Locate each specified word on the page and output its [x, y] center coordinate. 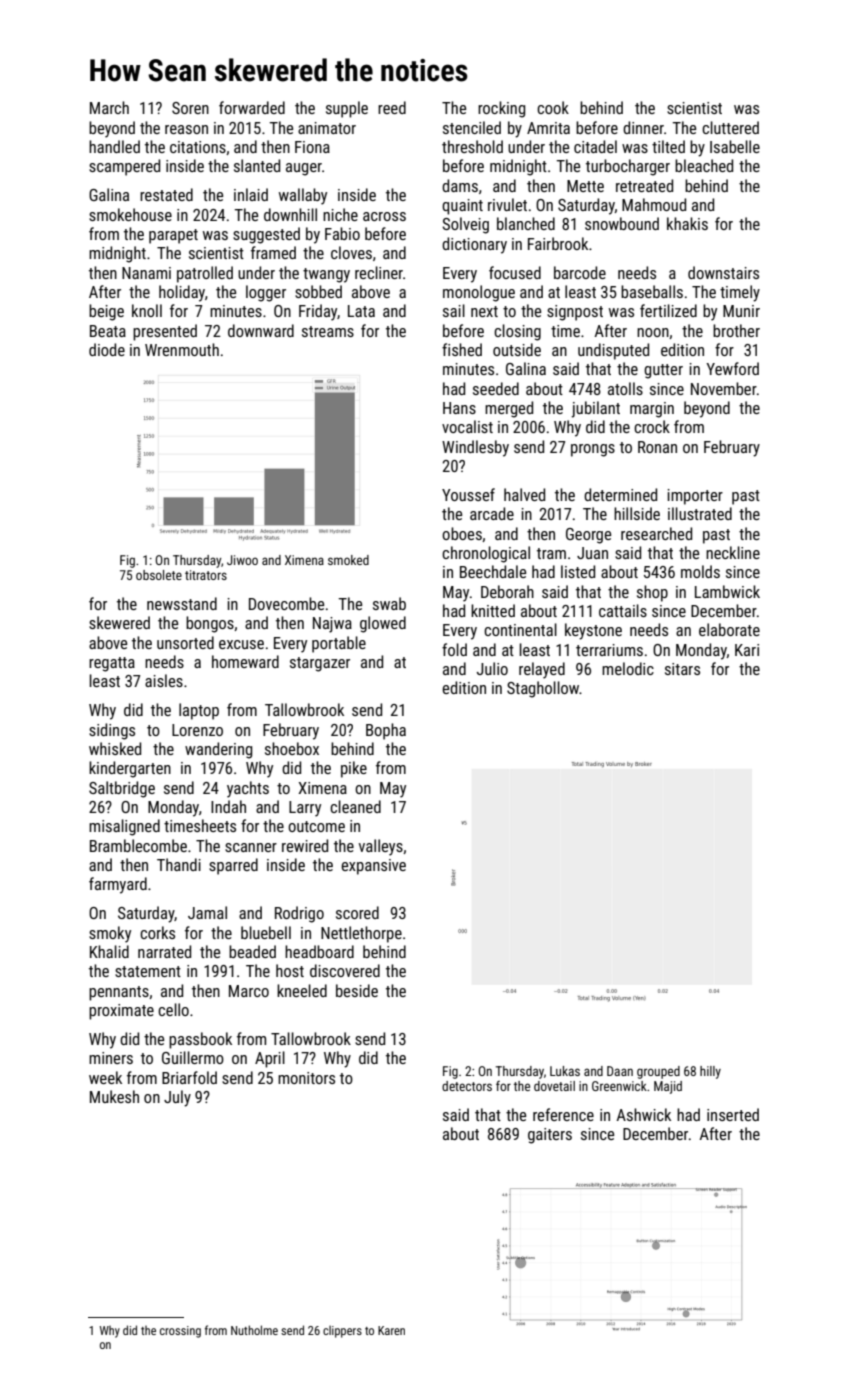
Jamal [207, 912]
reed [392, 107]
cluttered [730, 127]
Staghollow [543, 689]
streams [328, 331]
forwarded [252, 107]
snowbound [622, 223]
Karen [391, 1330]
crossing [180, 1332]
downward [261, 330]
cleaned [355, 806]
